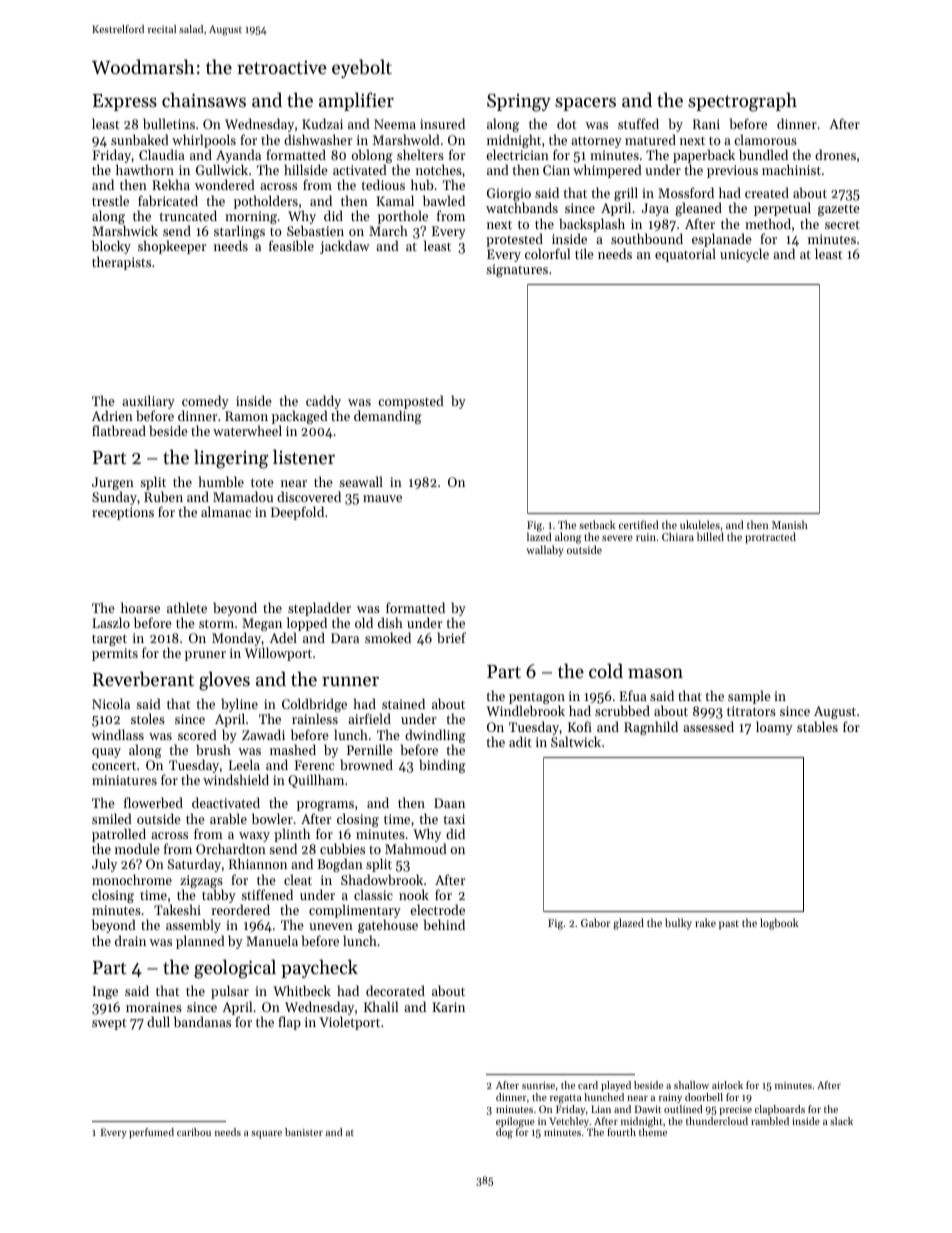  Describe the element at coordinates (119, 430) in the screenshot. I see `flatbread` at that location.
